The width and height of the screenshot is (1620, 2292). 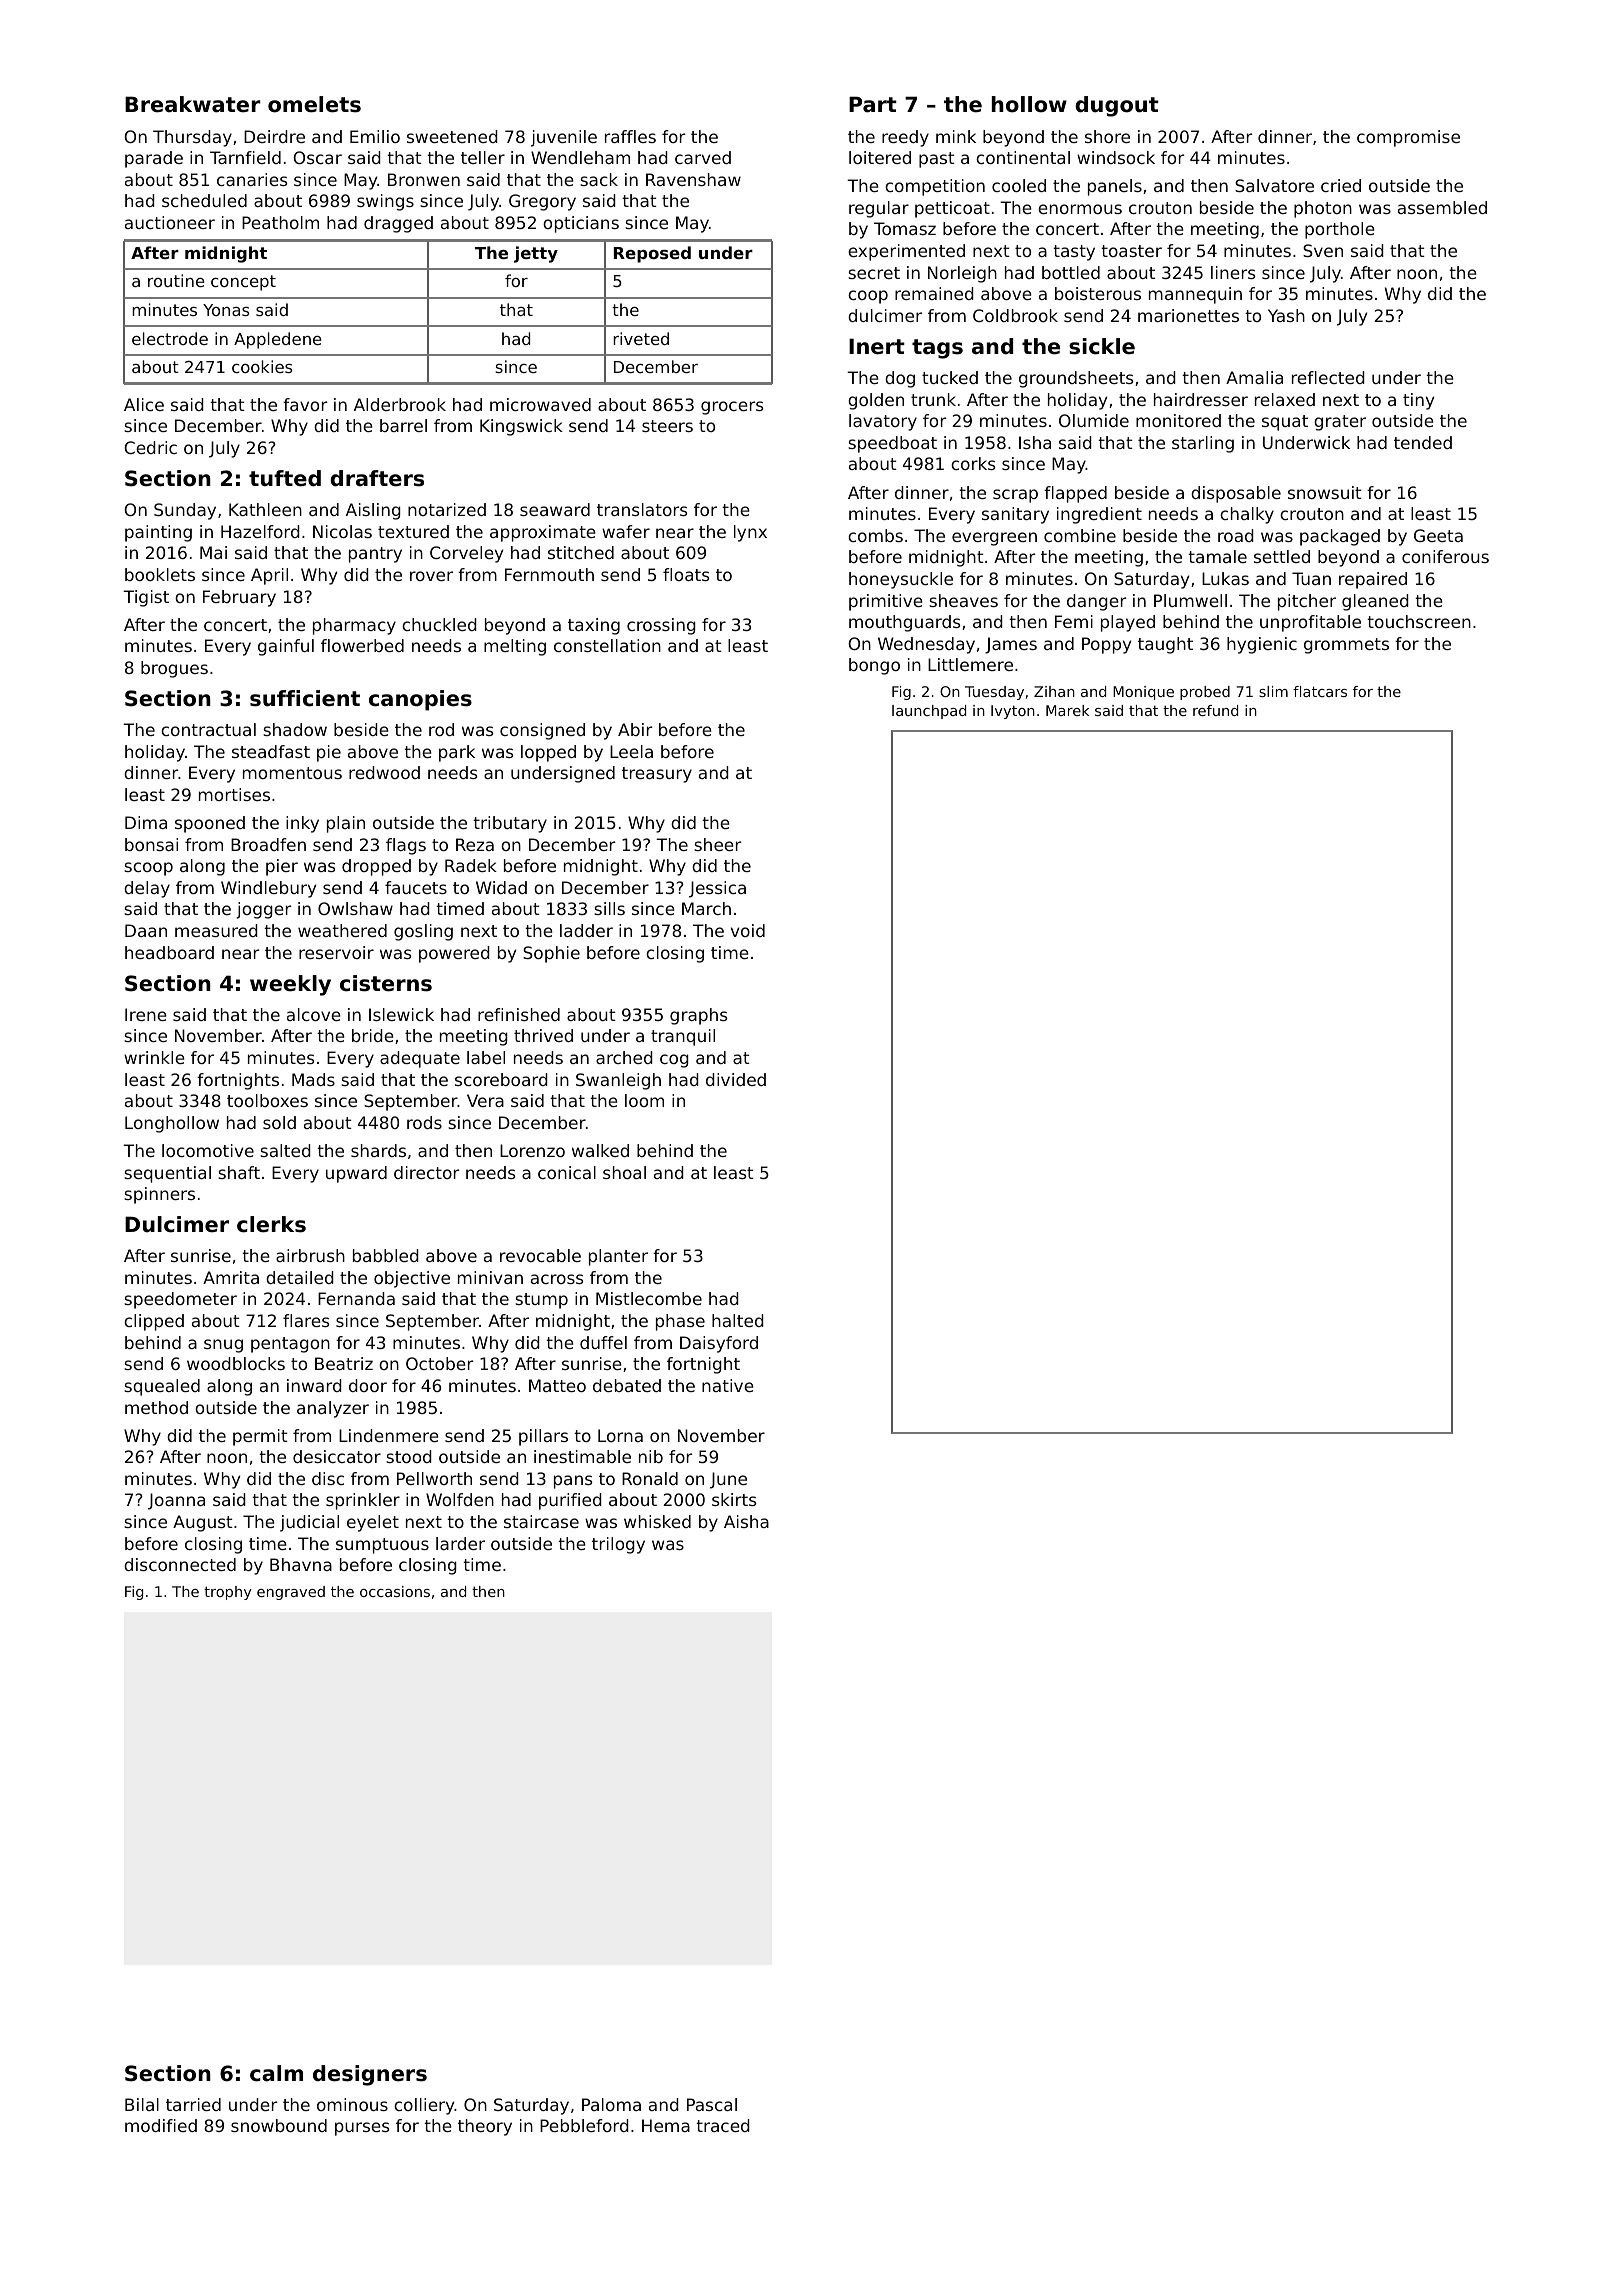 I want to click on June, so click(x=728, y=1480).
